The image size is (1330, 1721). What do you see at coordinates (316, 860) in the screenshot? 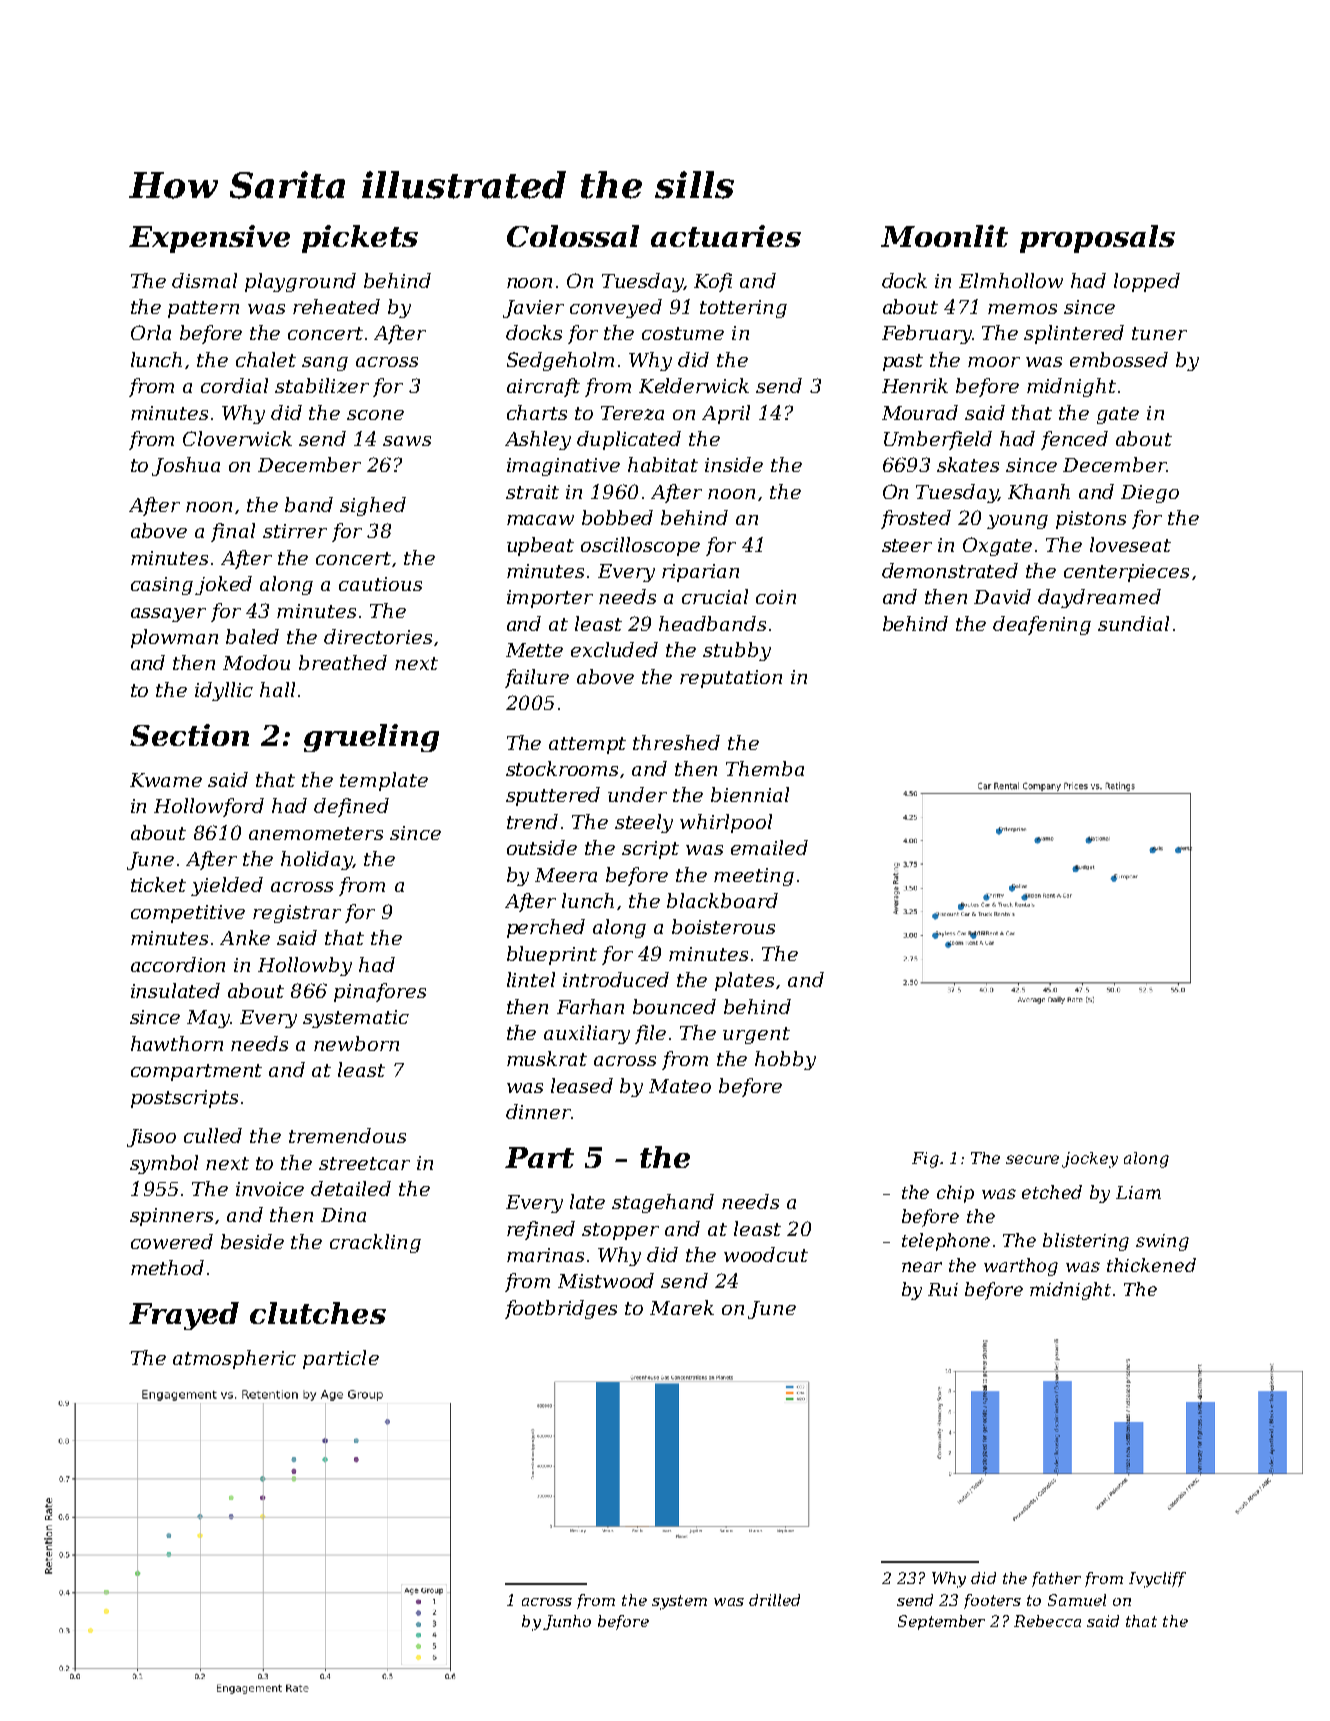
I see `holiday` at bounding box center [316, 860].
